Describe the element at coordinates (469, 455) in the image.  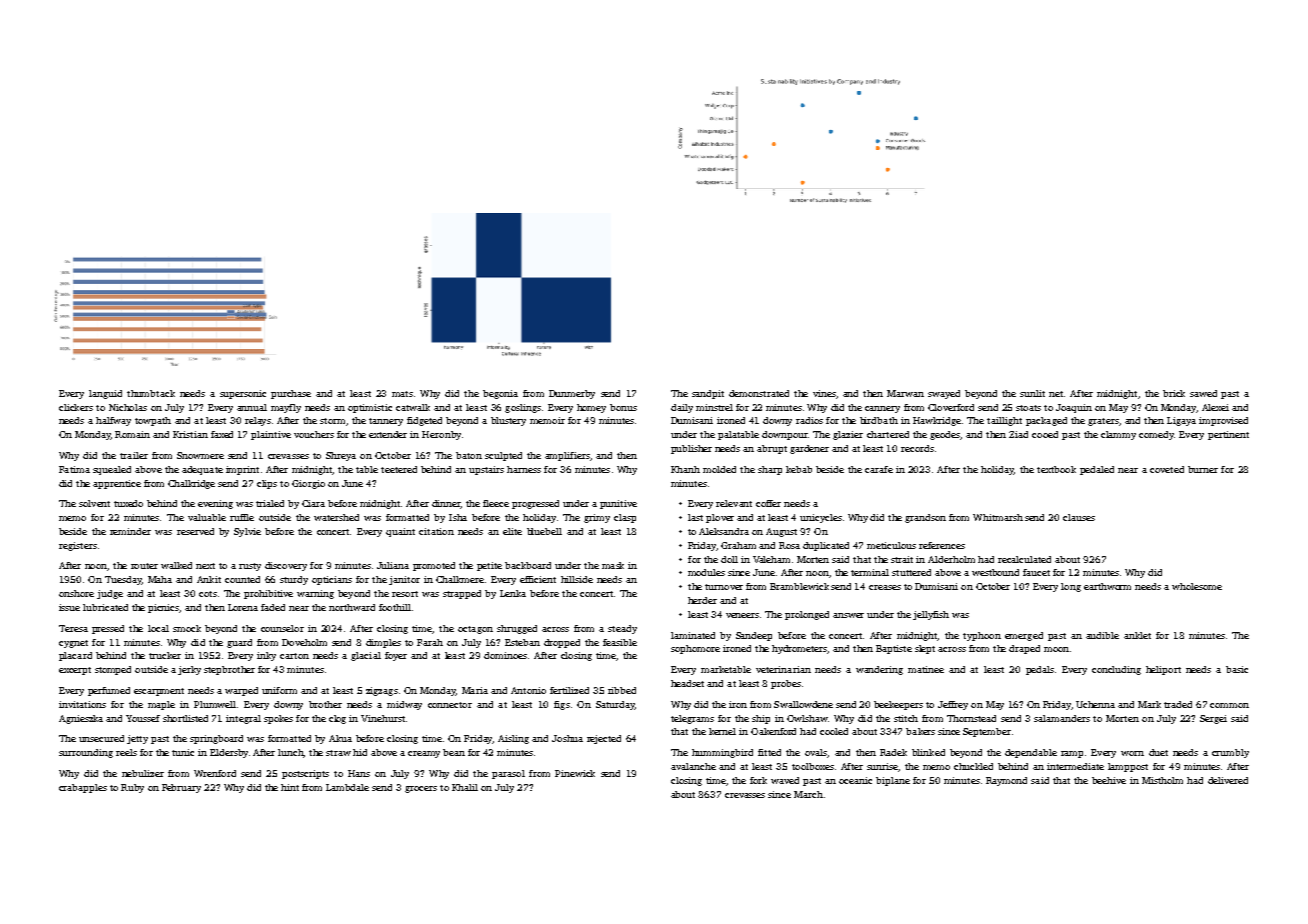
I see `baton` at that location.
